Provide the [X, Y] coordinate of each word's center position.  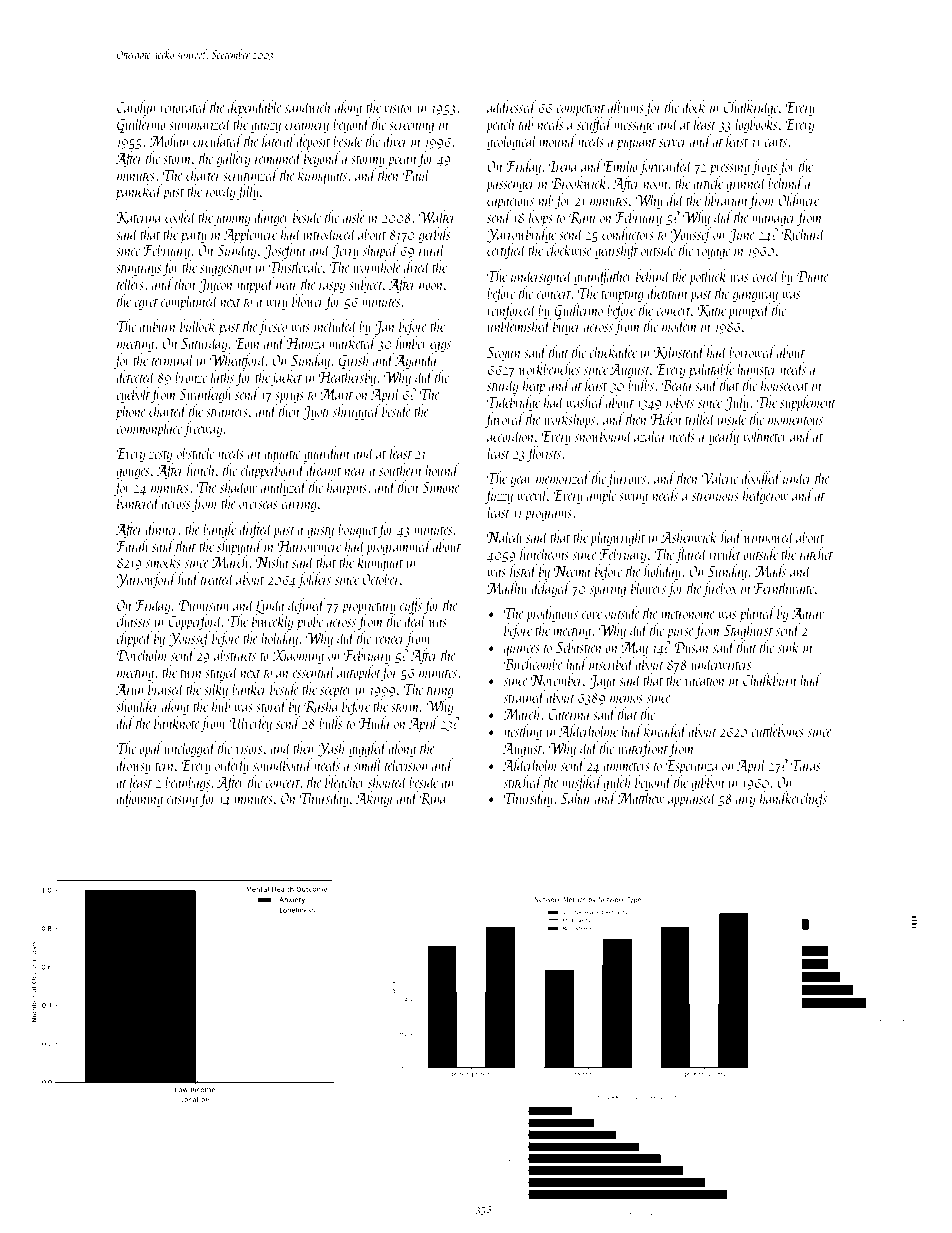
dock [694, 106]
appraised [692, 799]
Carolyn [136, 108]
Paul [417, 174]
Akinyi [374, 799]
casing [182, 800]
